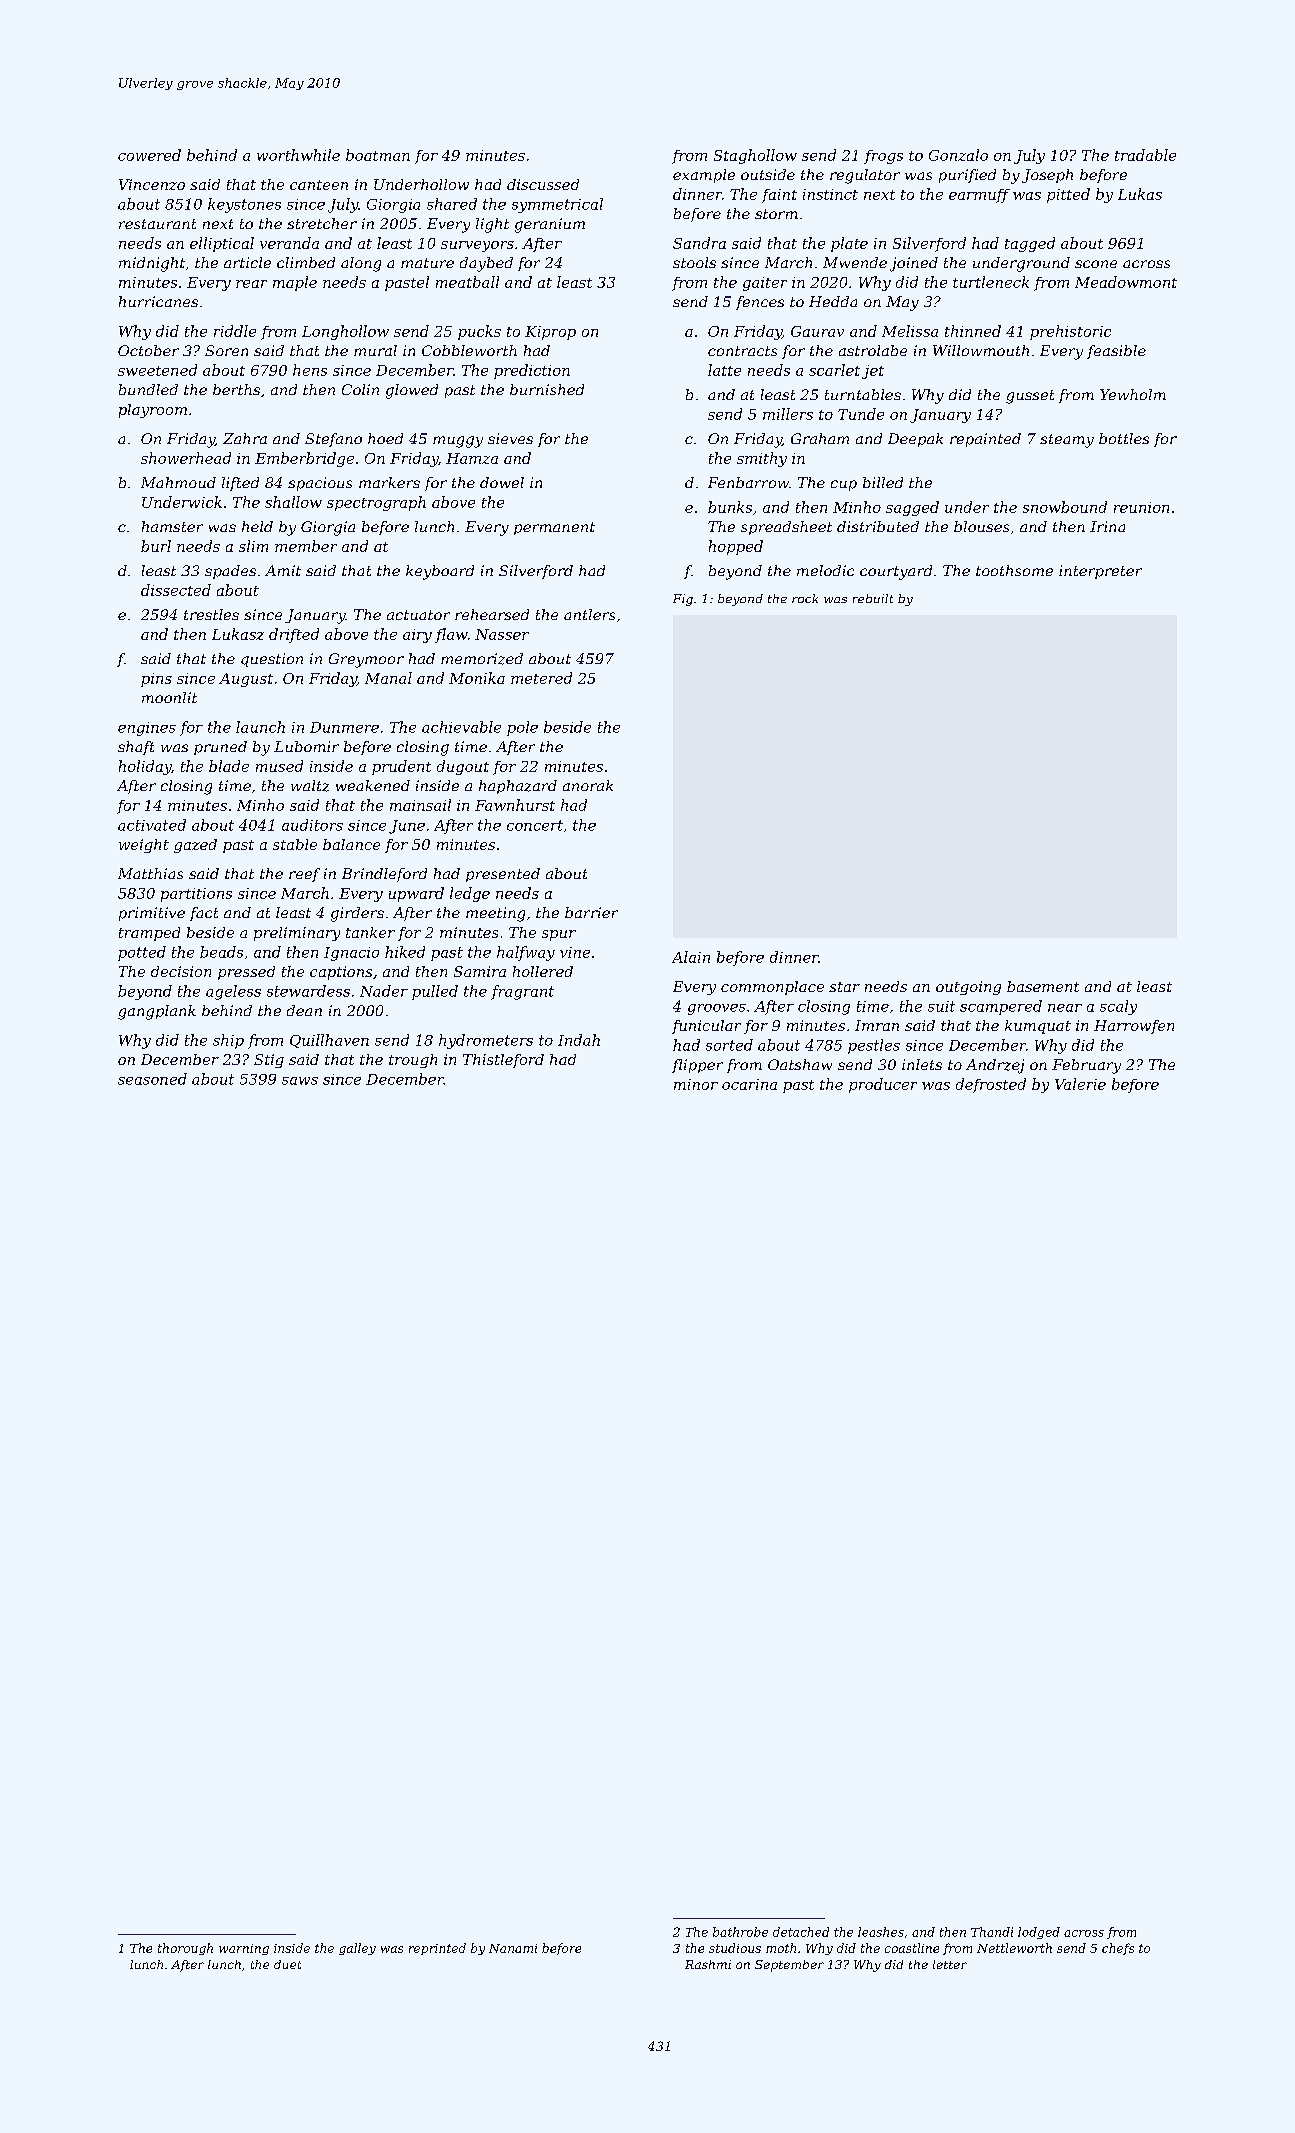 This document has width=1295, height=2133. I want to click on warning, so click(244, 1949).
